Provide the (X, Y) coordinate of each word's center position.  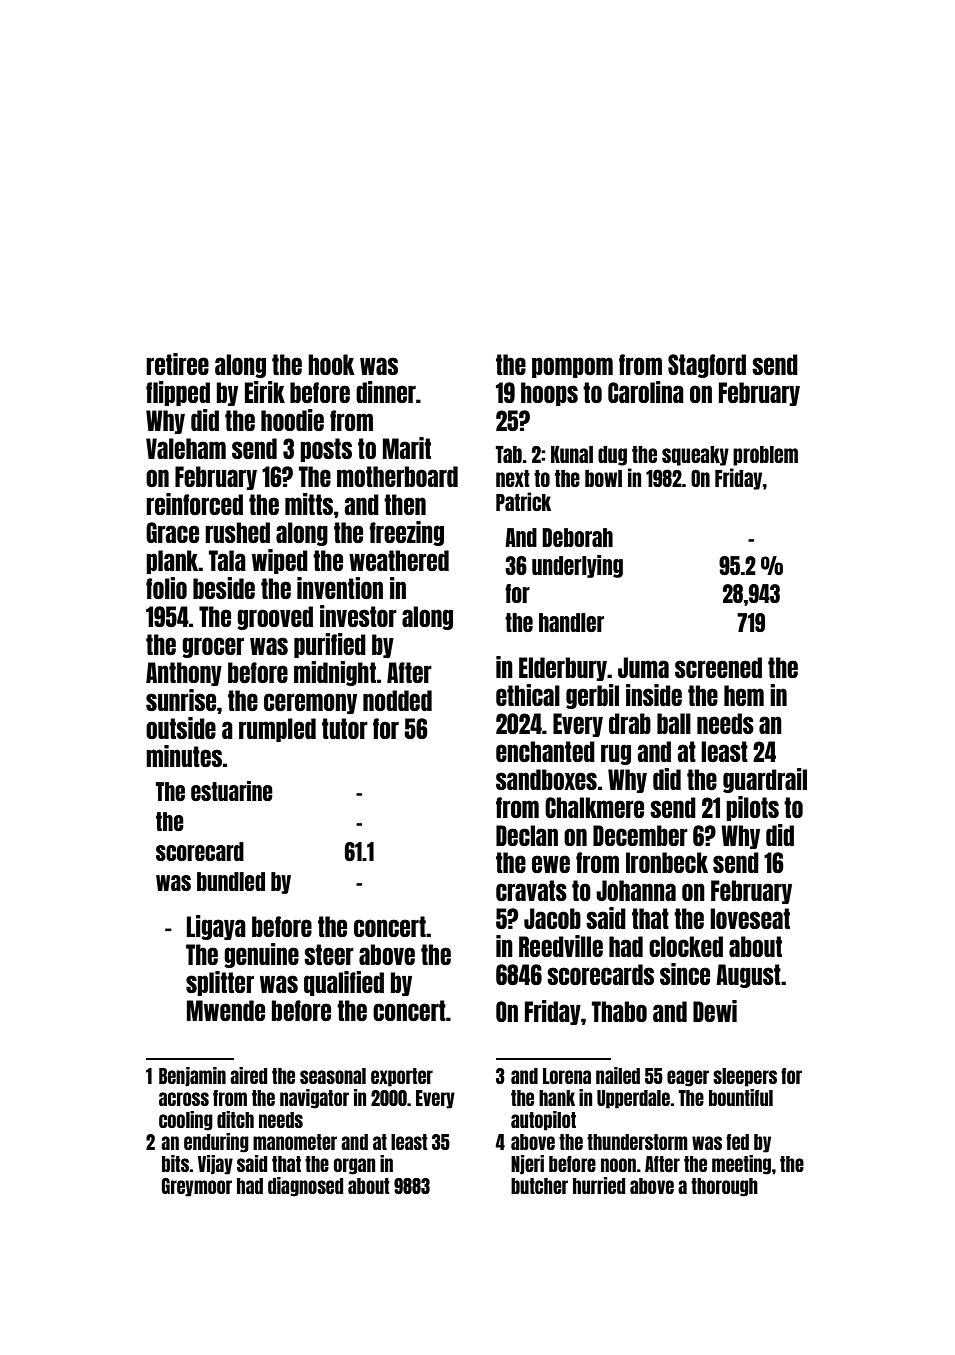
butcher (539, 1186)
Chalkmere (594, 807)
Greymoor (197, 1187)
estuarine (232, 791)
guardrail (765, 780)
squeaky (695, 456)
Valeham (186, 448)
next (513, 478)
